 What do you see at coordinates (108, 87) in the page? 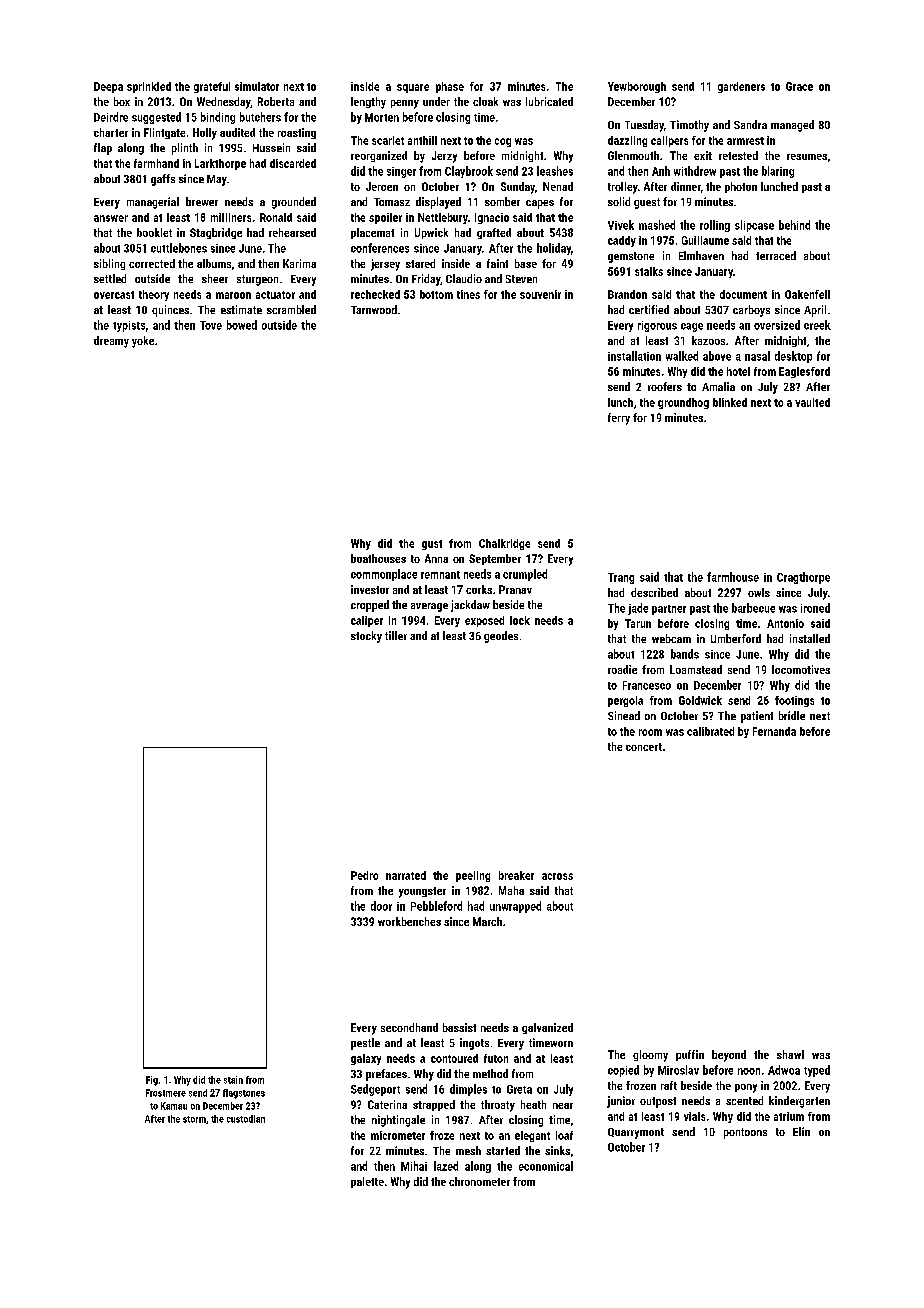
I see `Deepa` at bounding box center [108, 87].
